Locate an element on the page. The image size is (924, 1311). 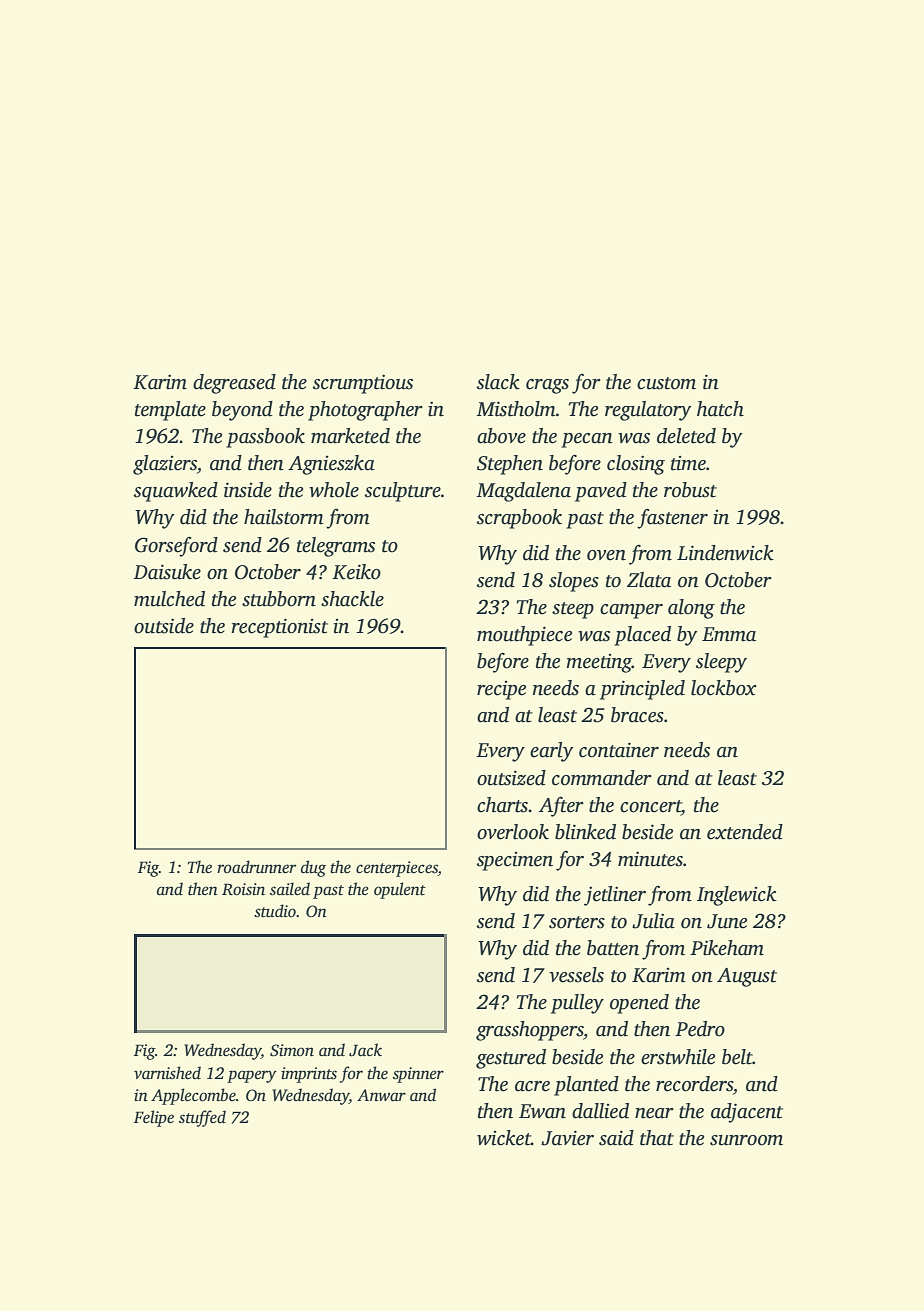
outside is located at coordinates (164, 626).
